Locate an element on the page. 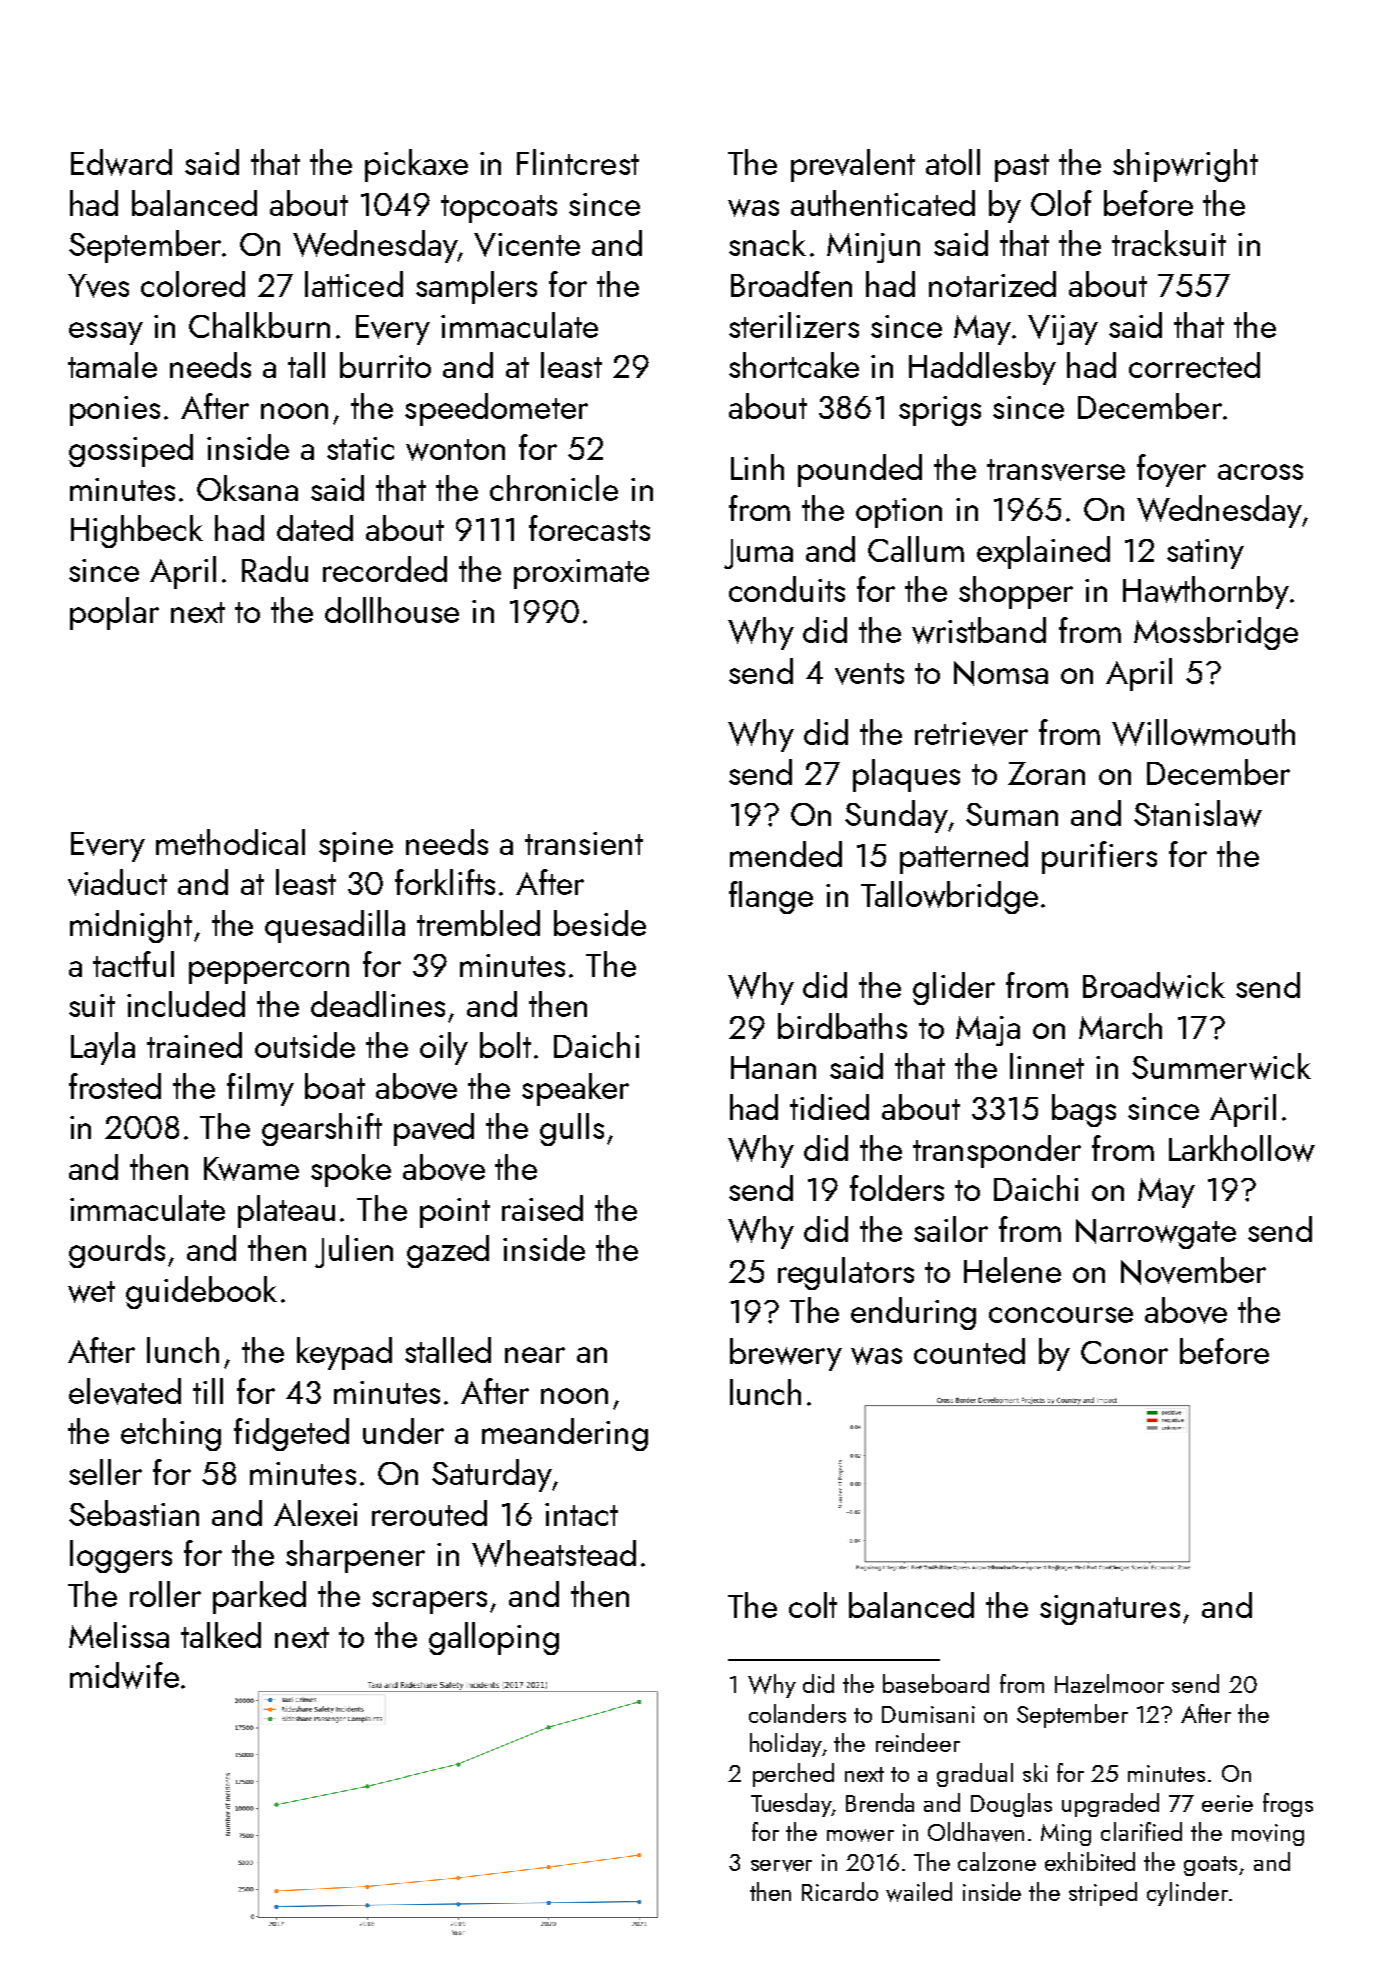 The height and width of the document is (1969, 1386). pickaxe is located at coordinates (416, 165).
